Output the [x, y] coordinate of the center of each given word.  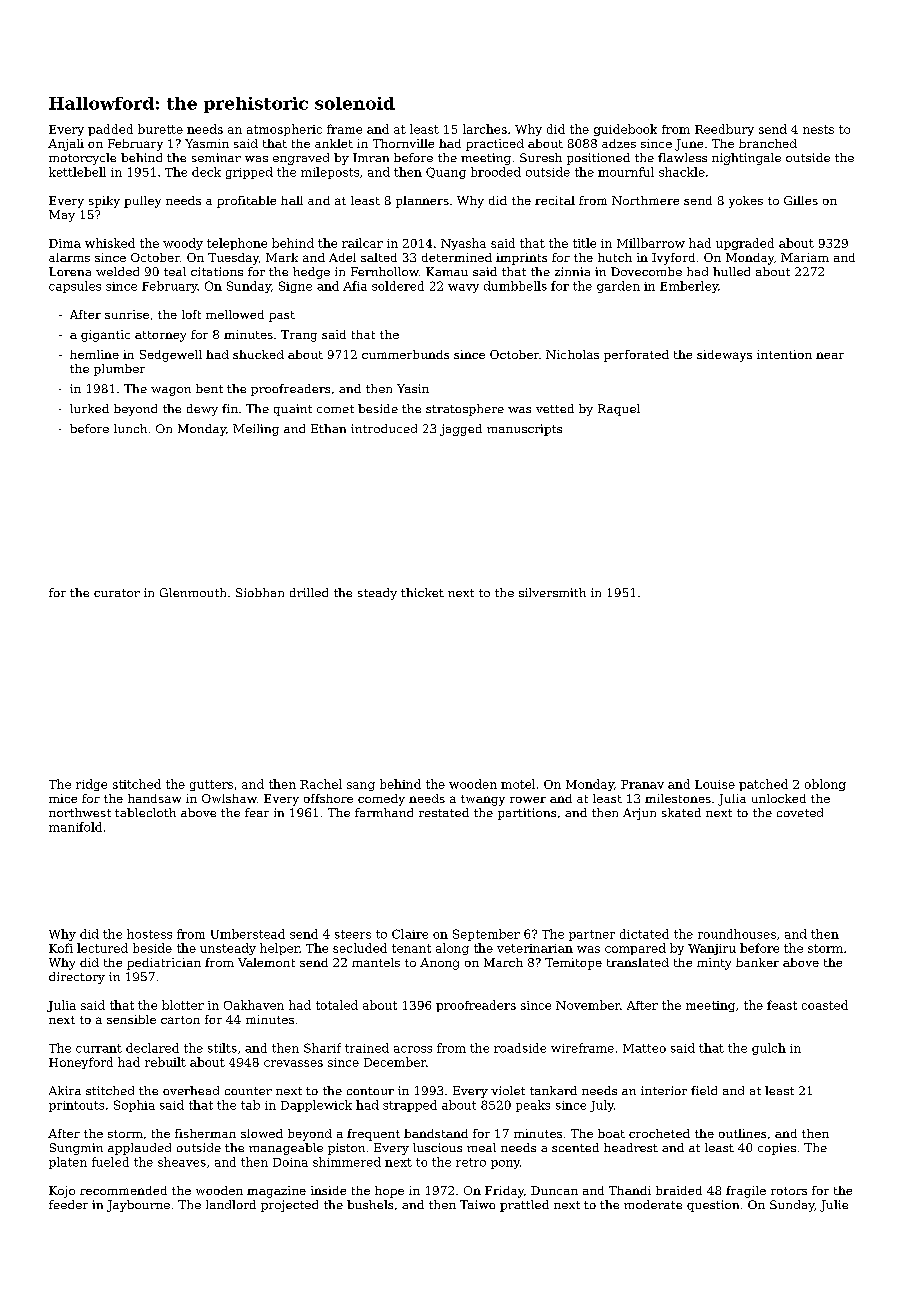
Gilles [801, 200]
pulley [142, 202]
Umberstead [248, 934]
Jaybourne [138, 1206]
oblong [825, 785]
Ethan [328, 428]
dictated [644, 934]
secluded [360, 948]
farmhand [384, 812]
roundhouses [737, 934]
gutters [211, 785]
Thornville [403, 143]
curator [117, 593]
